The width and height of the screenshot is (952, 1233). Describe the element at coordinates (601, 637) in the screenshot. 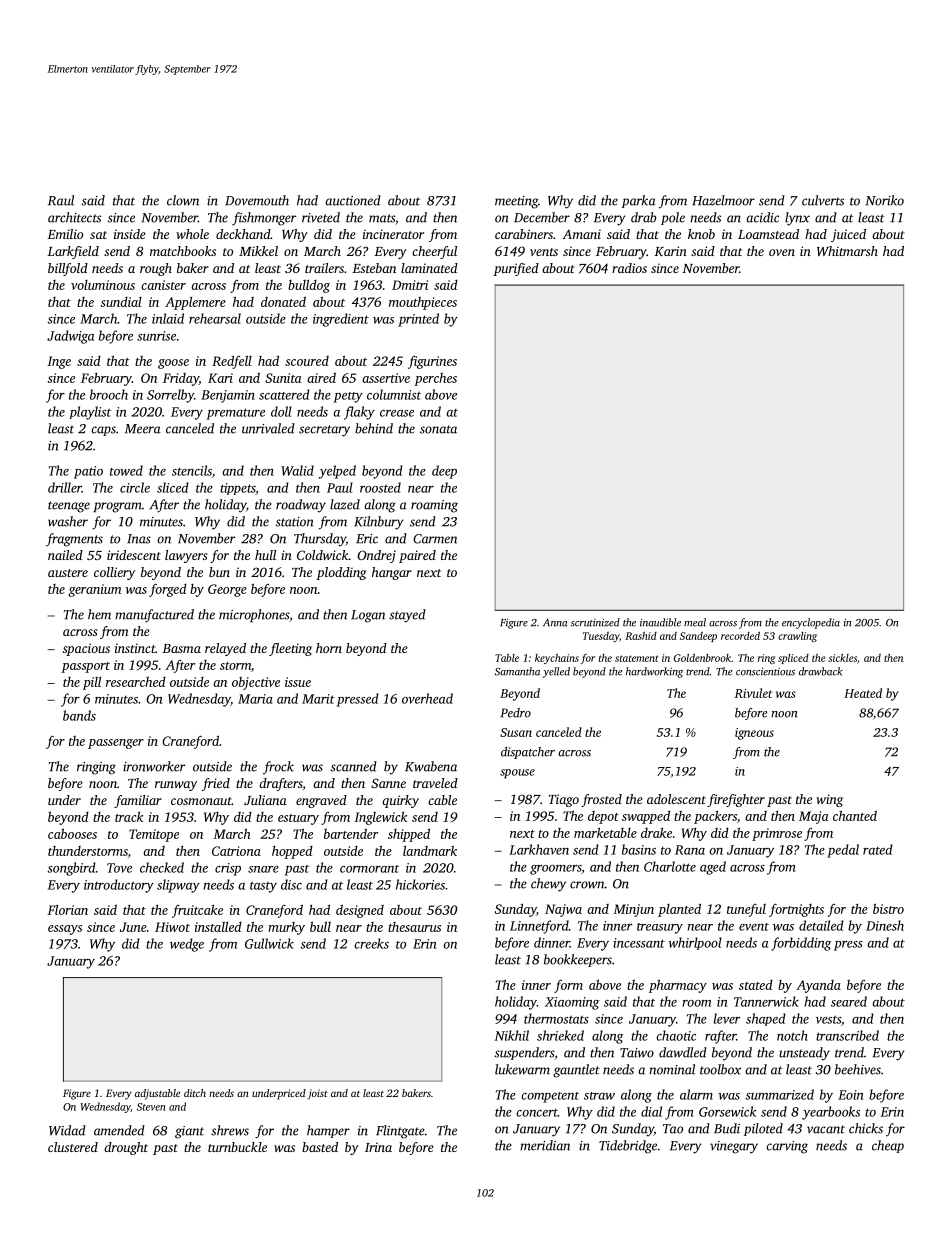

I see `Tuesday` at that location.
